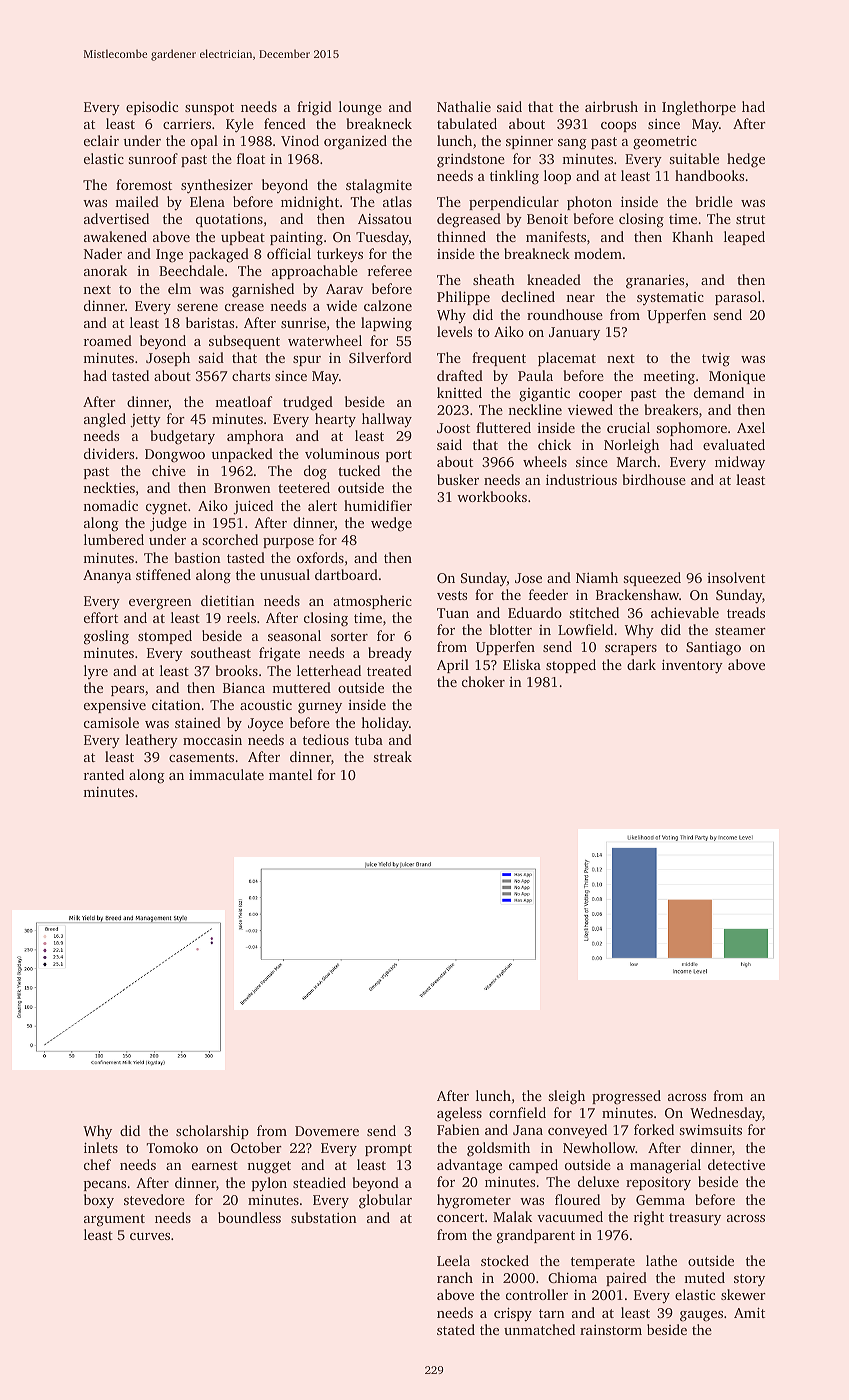  I want to click on boundless, so click(249, 1217).
